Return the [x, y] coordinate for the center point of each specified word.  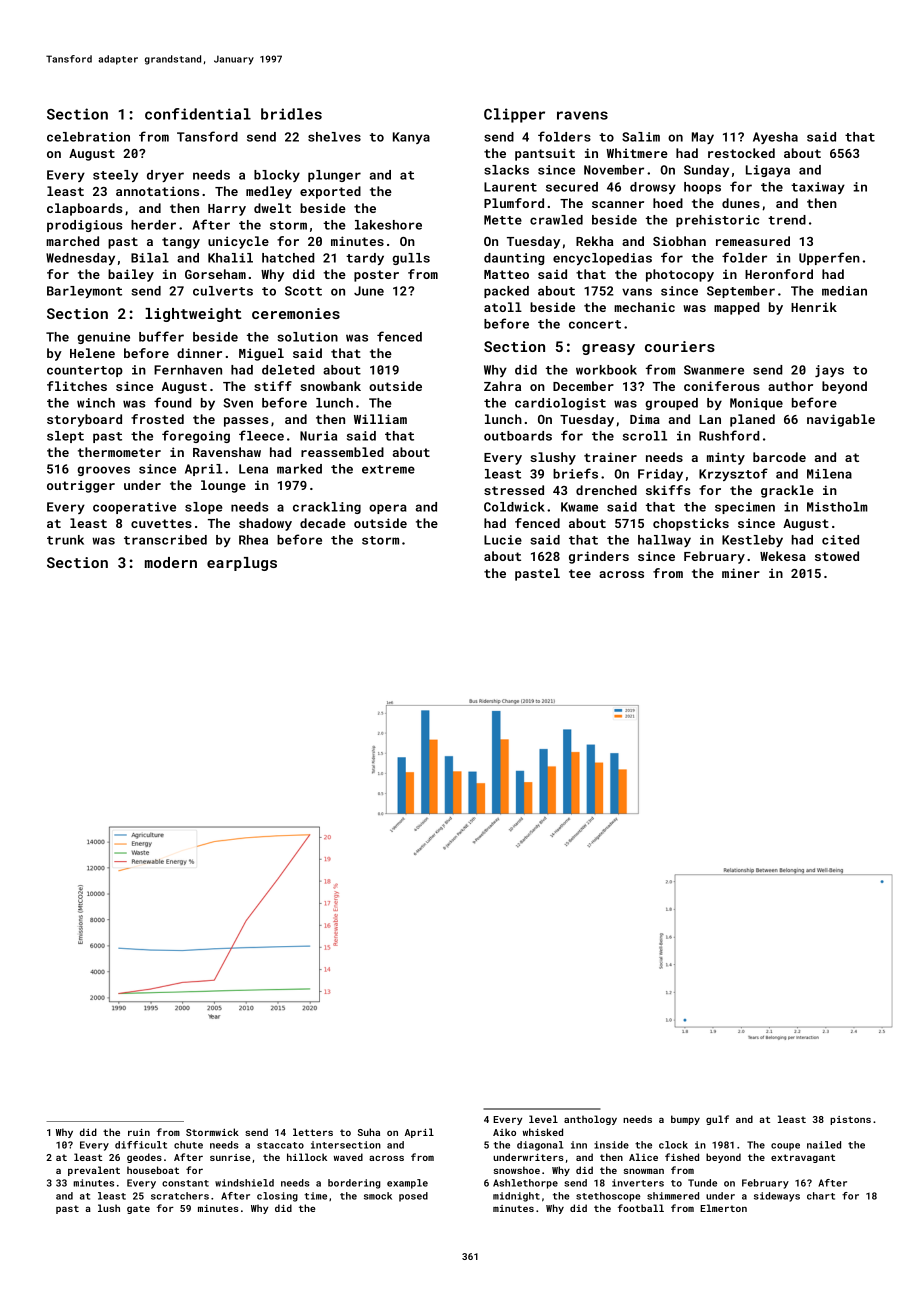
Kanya [411, 138]
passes [246, 422]
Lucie [503, 540]
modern [171, 562]
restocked [741, 153]
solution [307, 337]
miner [741, 573]
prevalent [94, 1171]
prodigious [85, 226]
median [844, 291]
